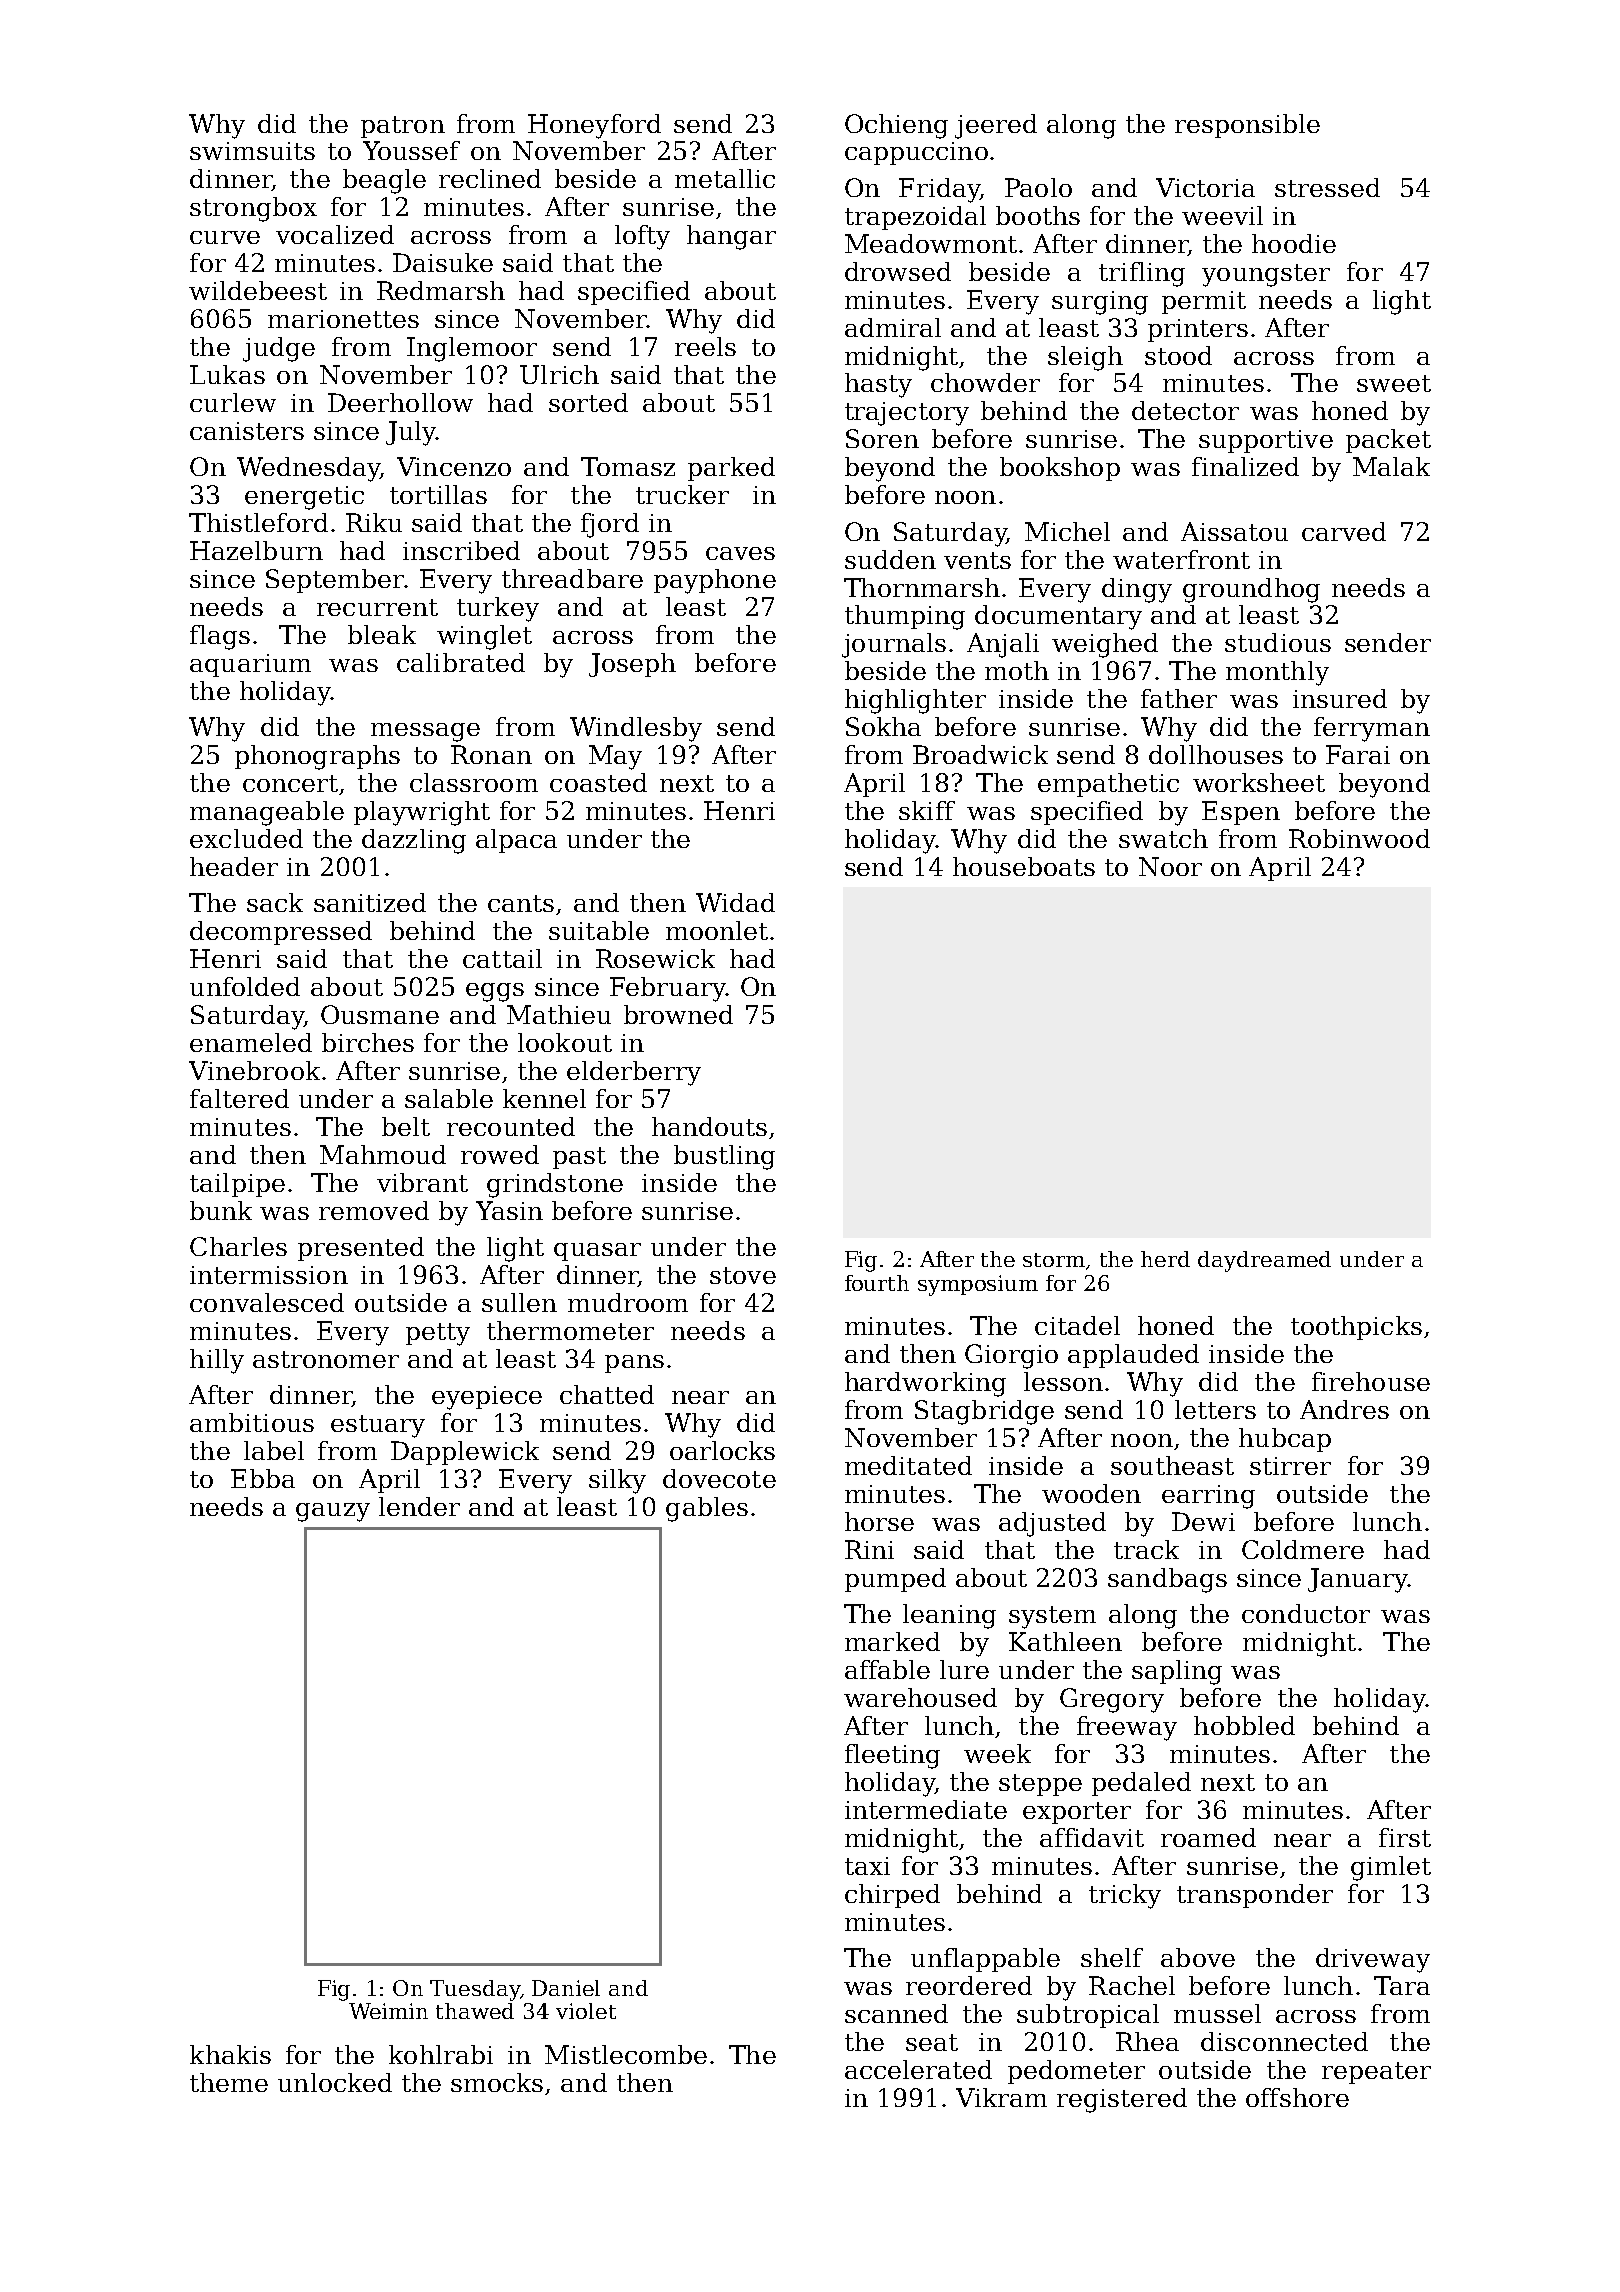 The height and width of the screenshot is (2292, 1620). I want to click on stressed, so click(1327, 187).
